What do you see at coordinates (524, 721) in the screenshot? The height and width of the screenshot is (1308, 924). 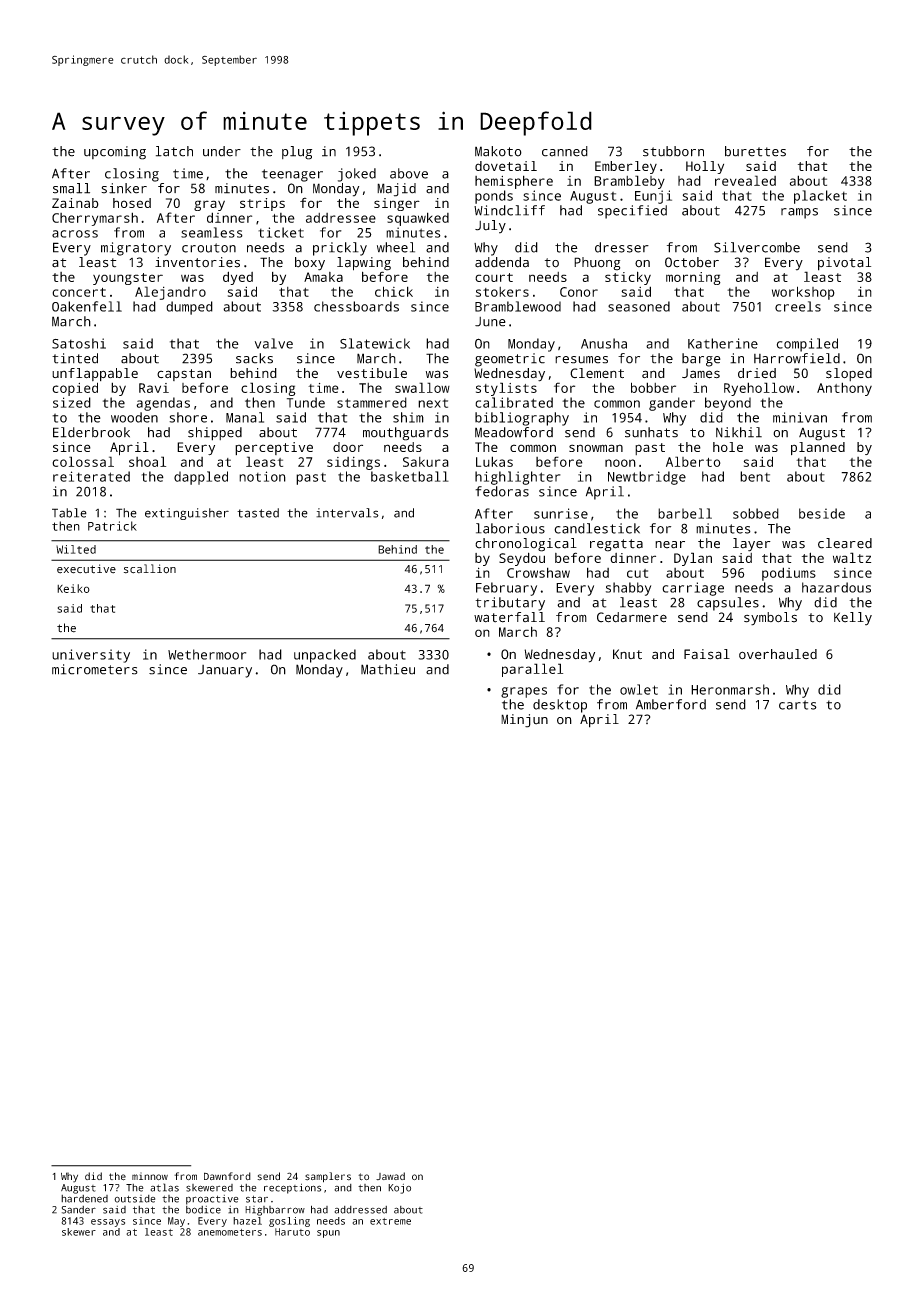 I see `Minjun` at bounding box center [524, 721].
